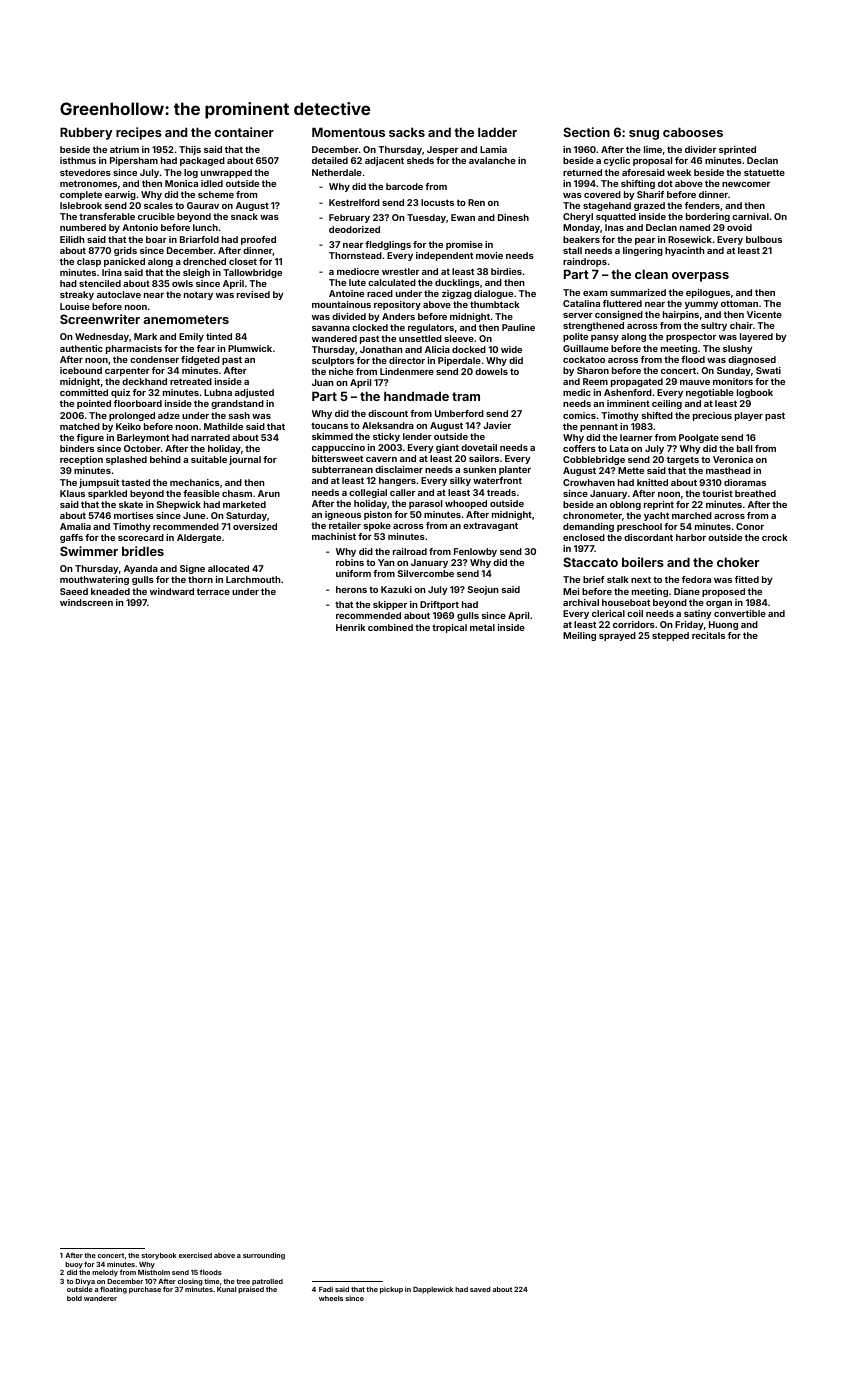  Describe the element at coordinates (74, 1265) in the screenshot. I see `buoy` at that location.
